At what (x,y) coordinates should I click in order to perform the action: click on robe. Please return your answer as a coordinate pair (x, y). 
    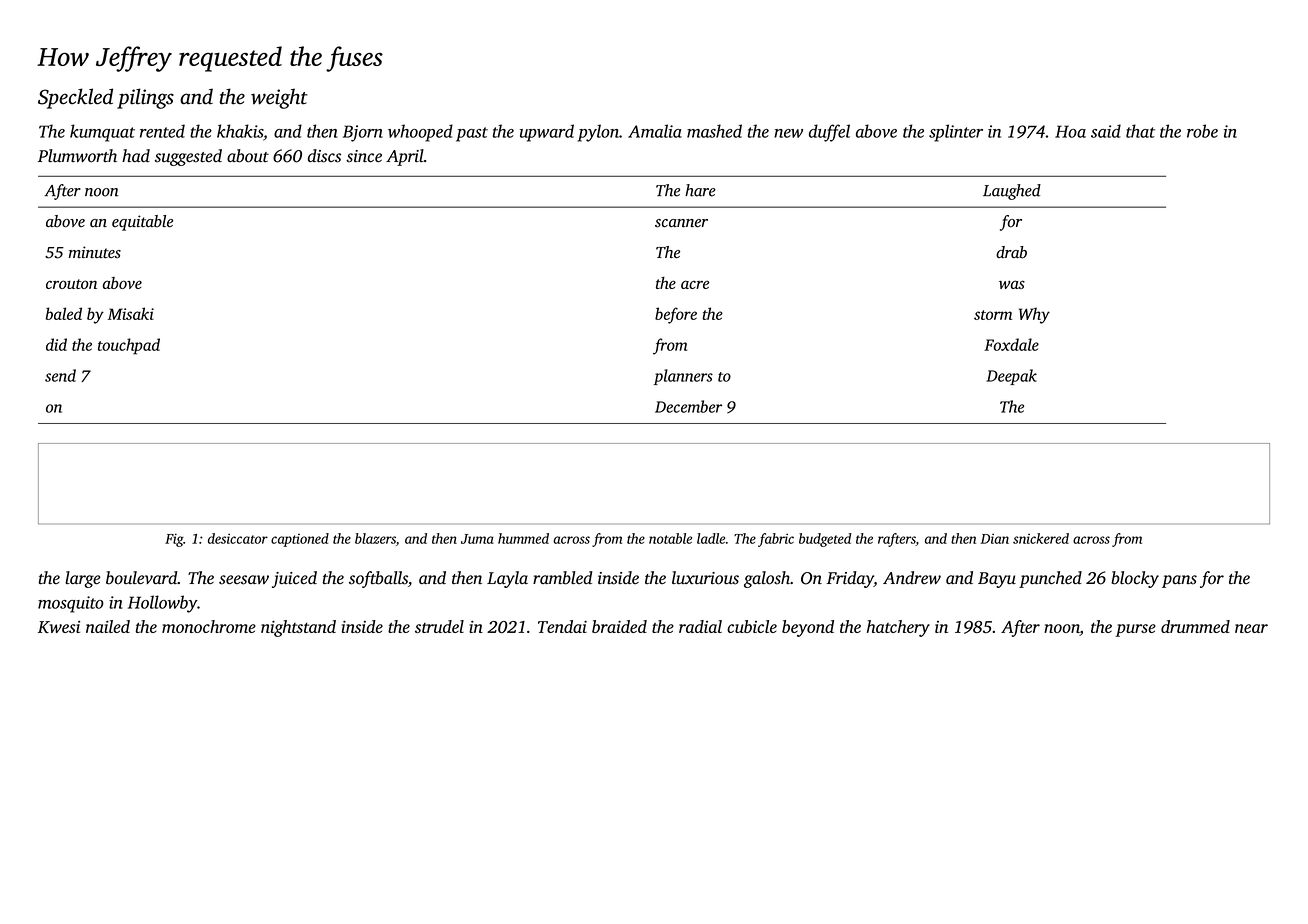
    Looking at the image, I should click on (1202, 131).
